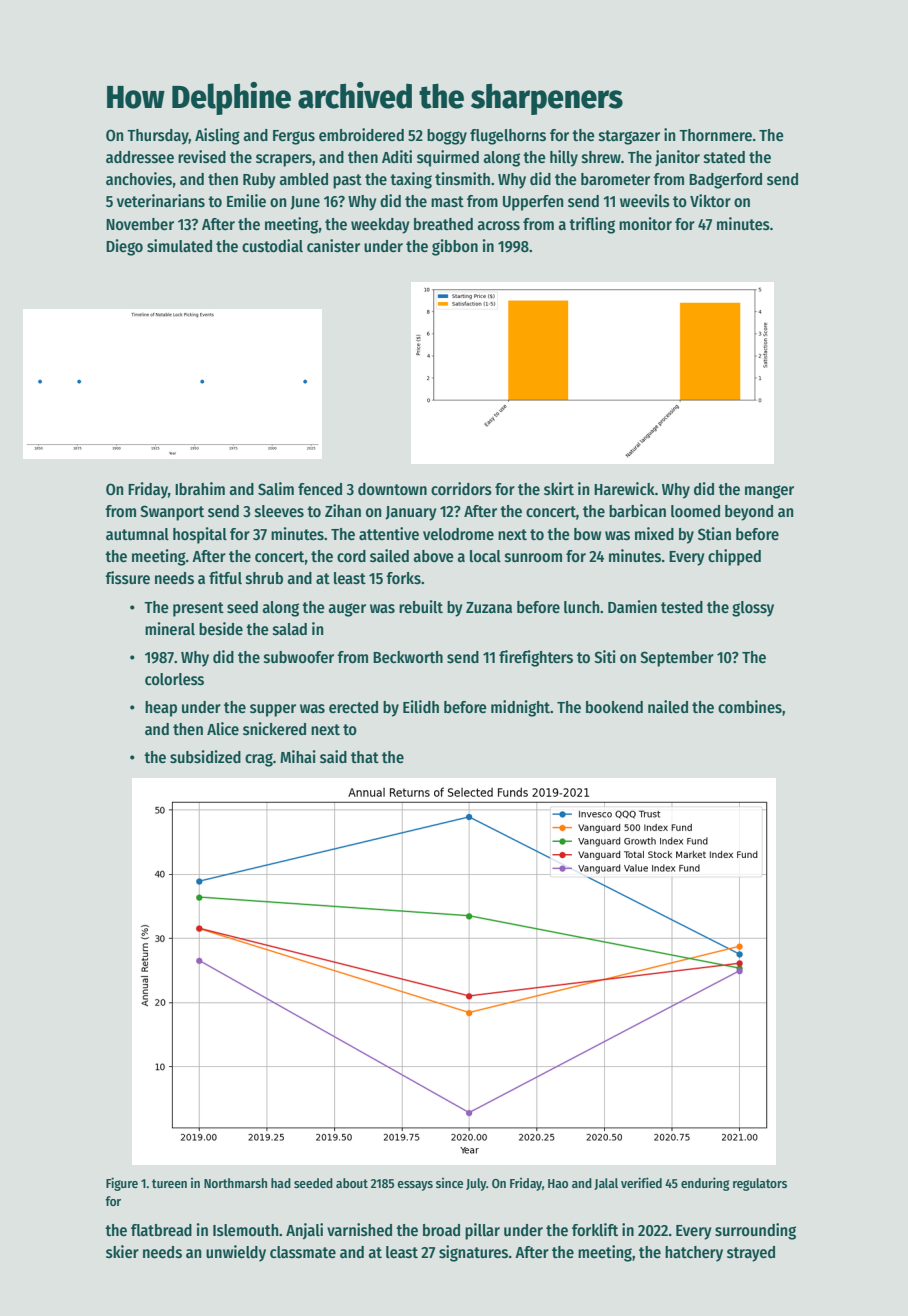 This screenshot has height=1316, width=908. I want to click on skirt, so click(559, 488).
